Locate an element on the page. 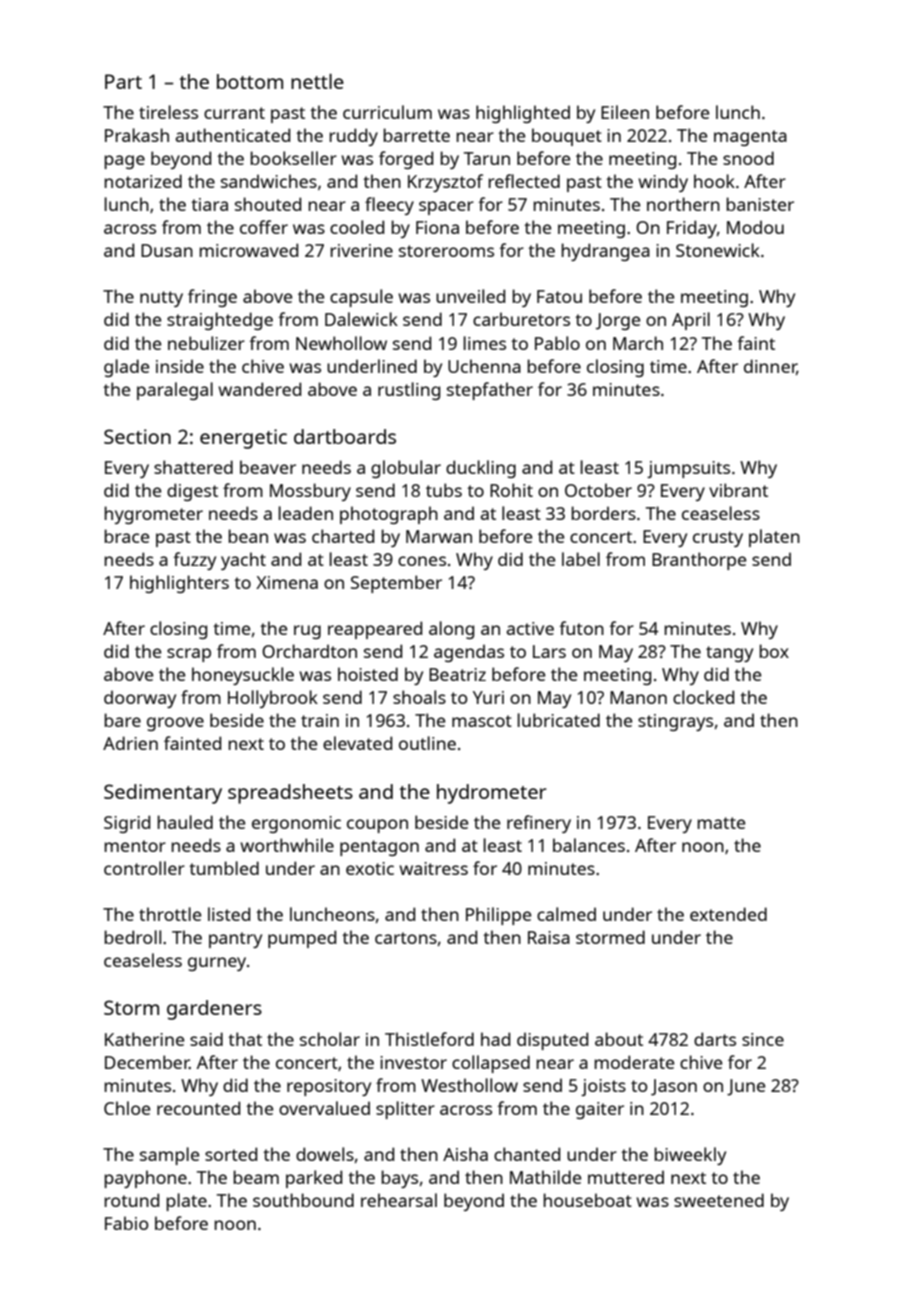  windy is located at coordinates (663, 183).
